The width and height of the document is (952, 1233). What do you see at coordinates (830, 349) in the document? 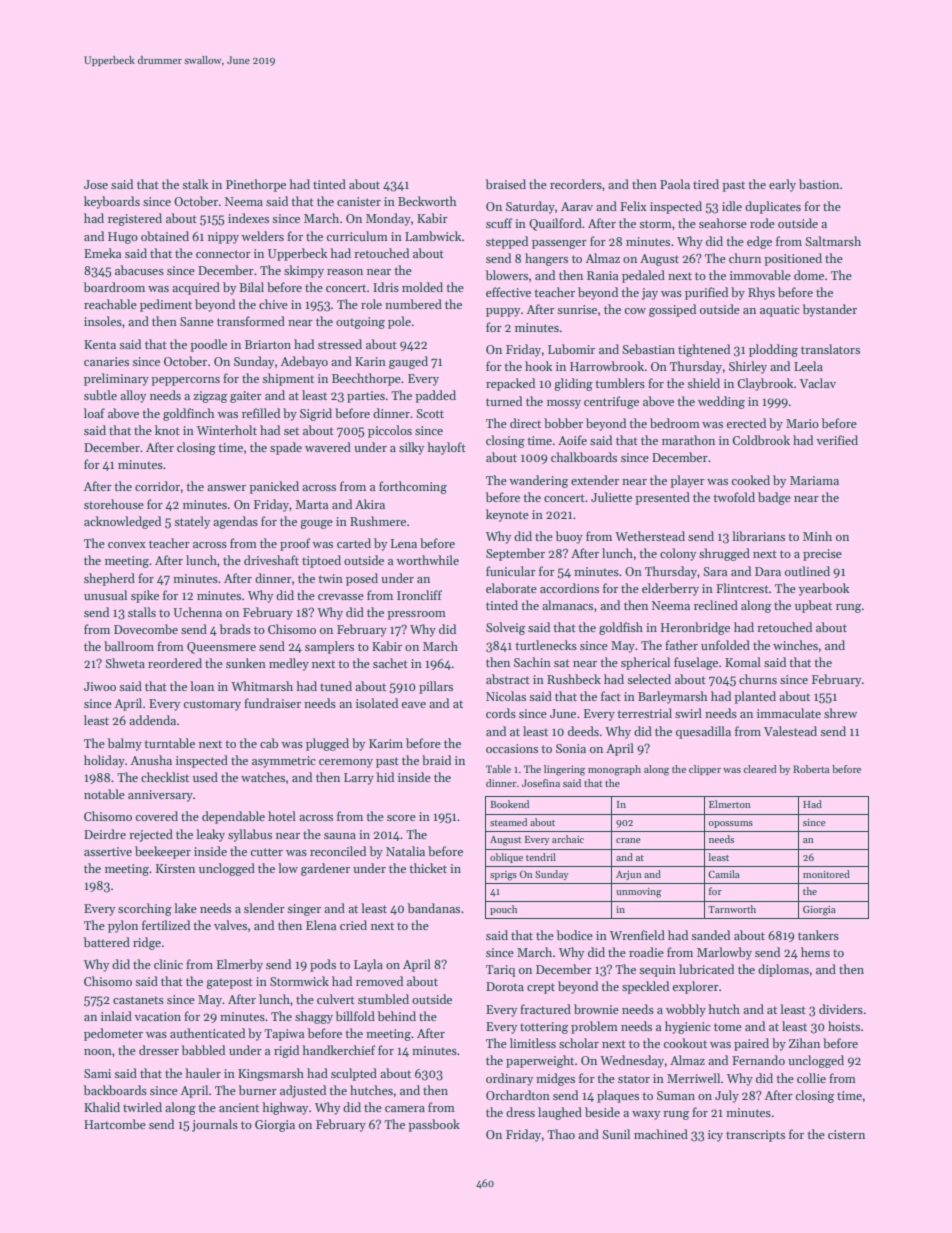
I see `translators` at bounding box center [830, 349].
